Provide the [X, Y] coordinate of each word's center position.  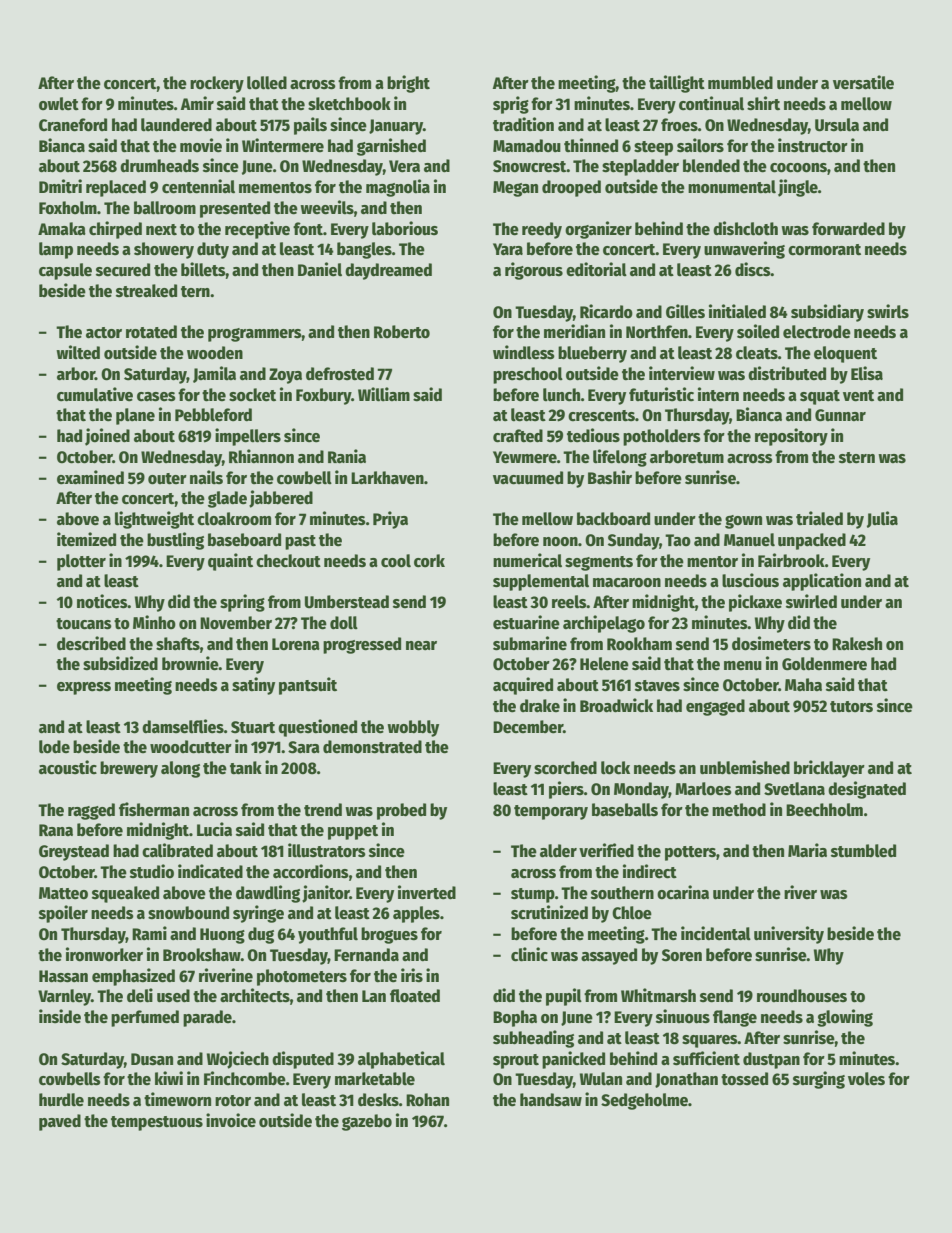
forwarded [848, 229]
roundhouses [802, 996]
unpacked [812, 541]
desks [378, 1100]
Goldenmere [824, 664]
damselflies [183, 726]
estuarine [526, 622]
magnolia [398, 188]
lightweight [154, 520]
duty [213, 250]
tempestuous [157, 1123]
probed [401, 811]
